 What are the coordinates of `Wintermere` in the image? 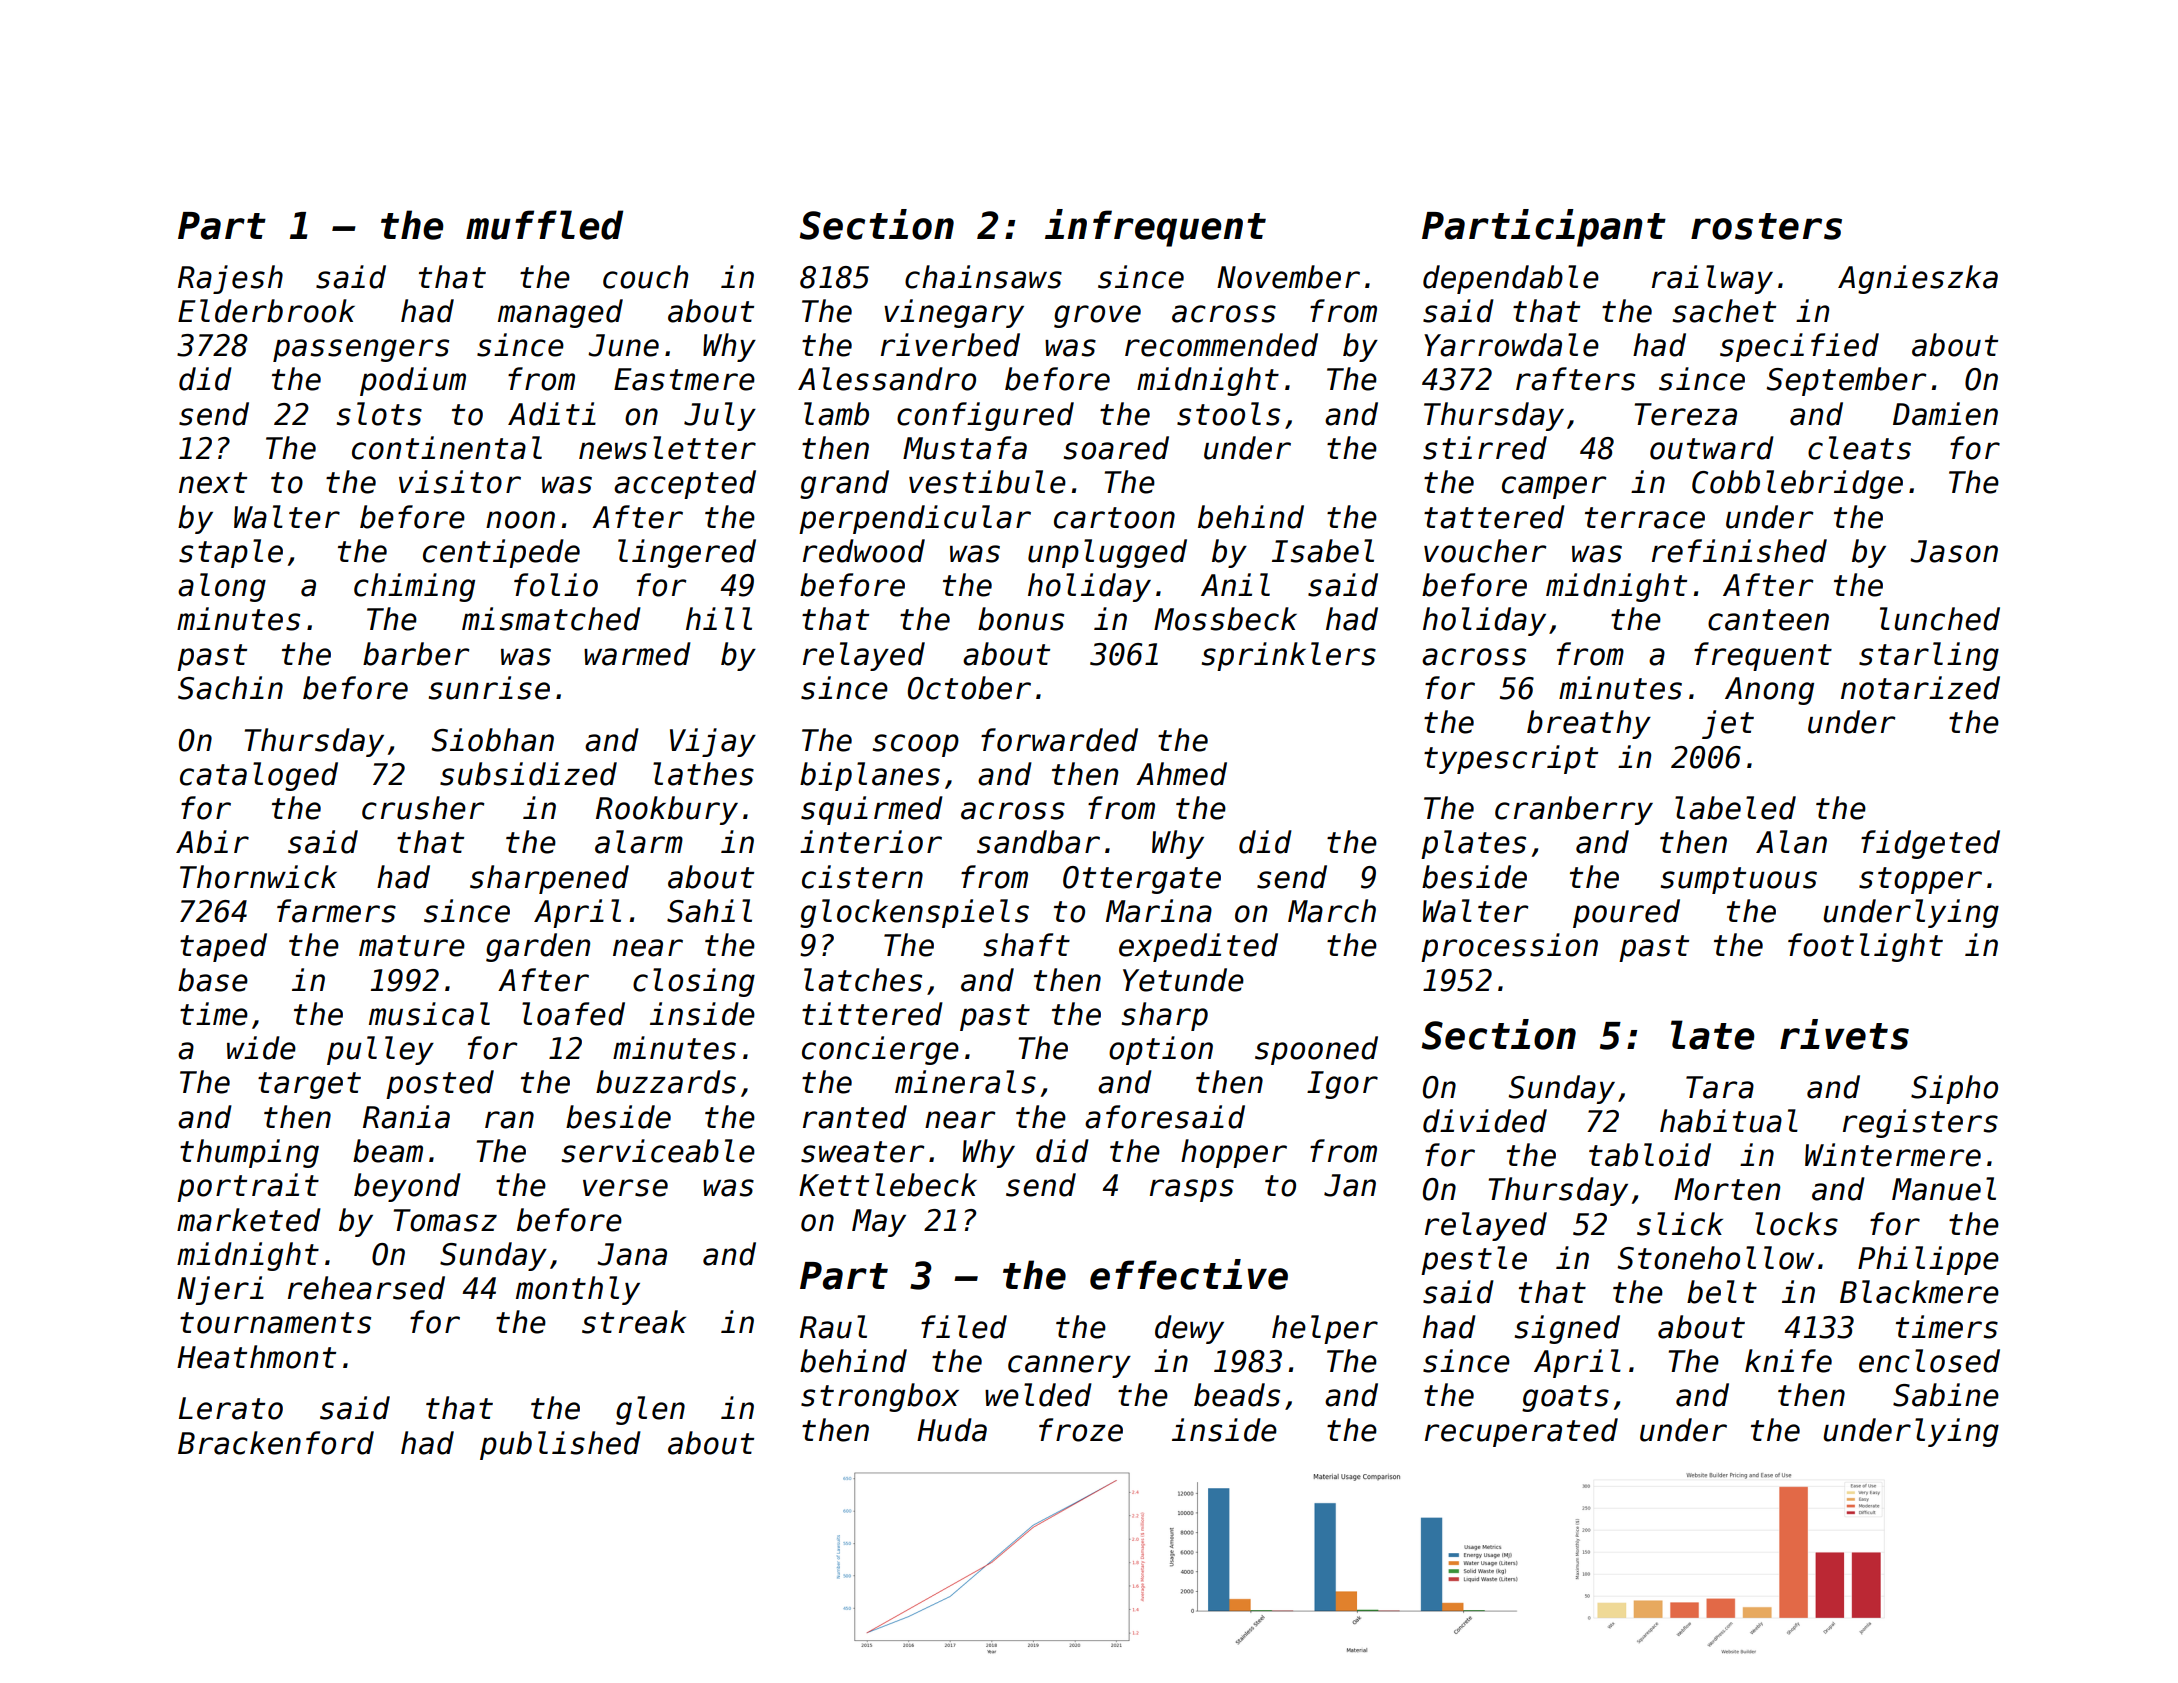 It's located at (1893, 1155).
